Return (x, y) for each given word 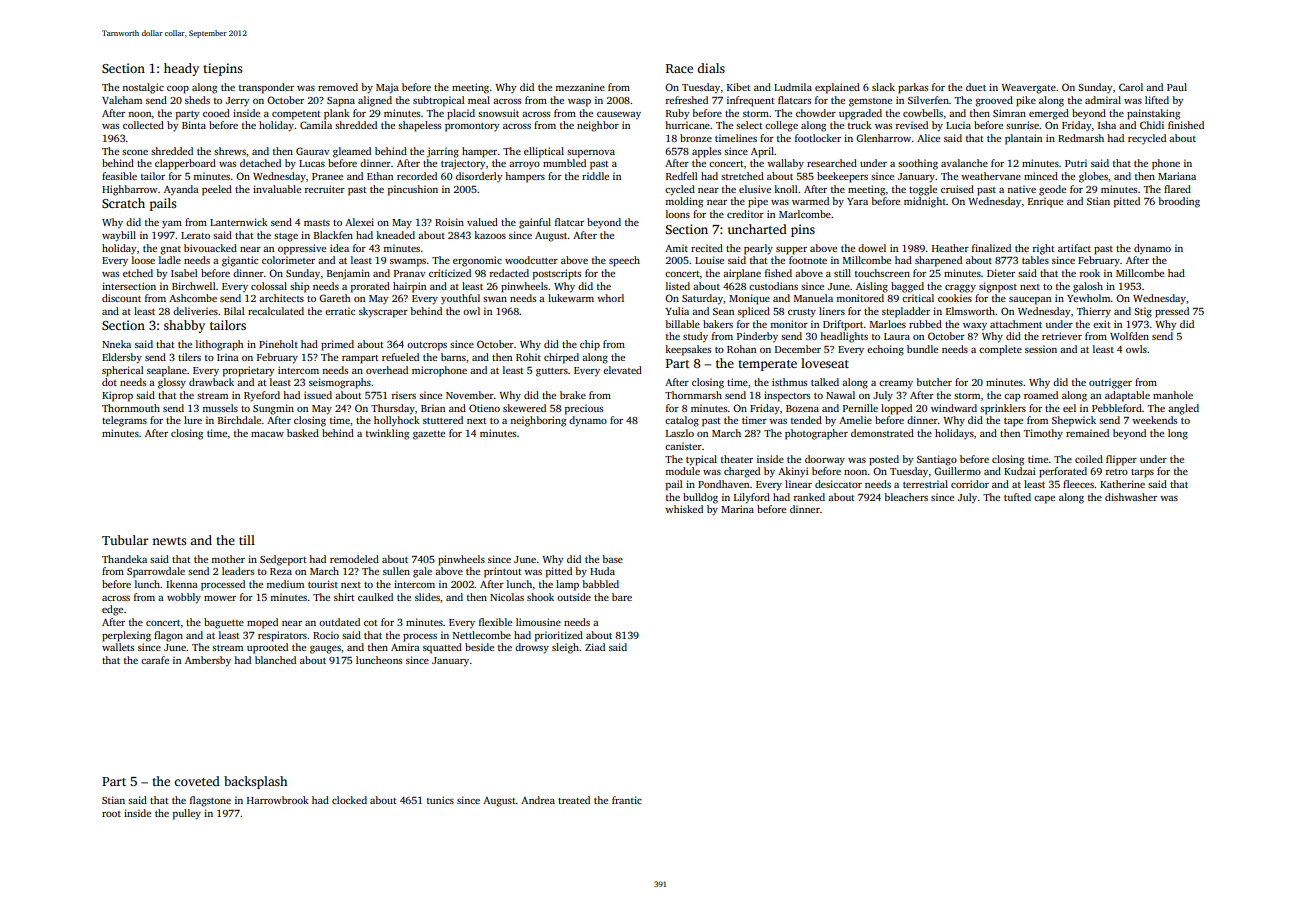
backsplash (255, 782)
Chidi (1152, 125)
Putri (1076, 163)
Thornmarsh (693, 395)
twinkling (387, 434)
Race (679, 68)
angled (1183, 409)
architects (281, 298)
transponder (266, 88)
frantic (627, 800)
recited (707, 248)
